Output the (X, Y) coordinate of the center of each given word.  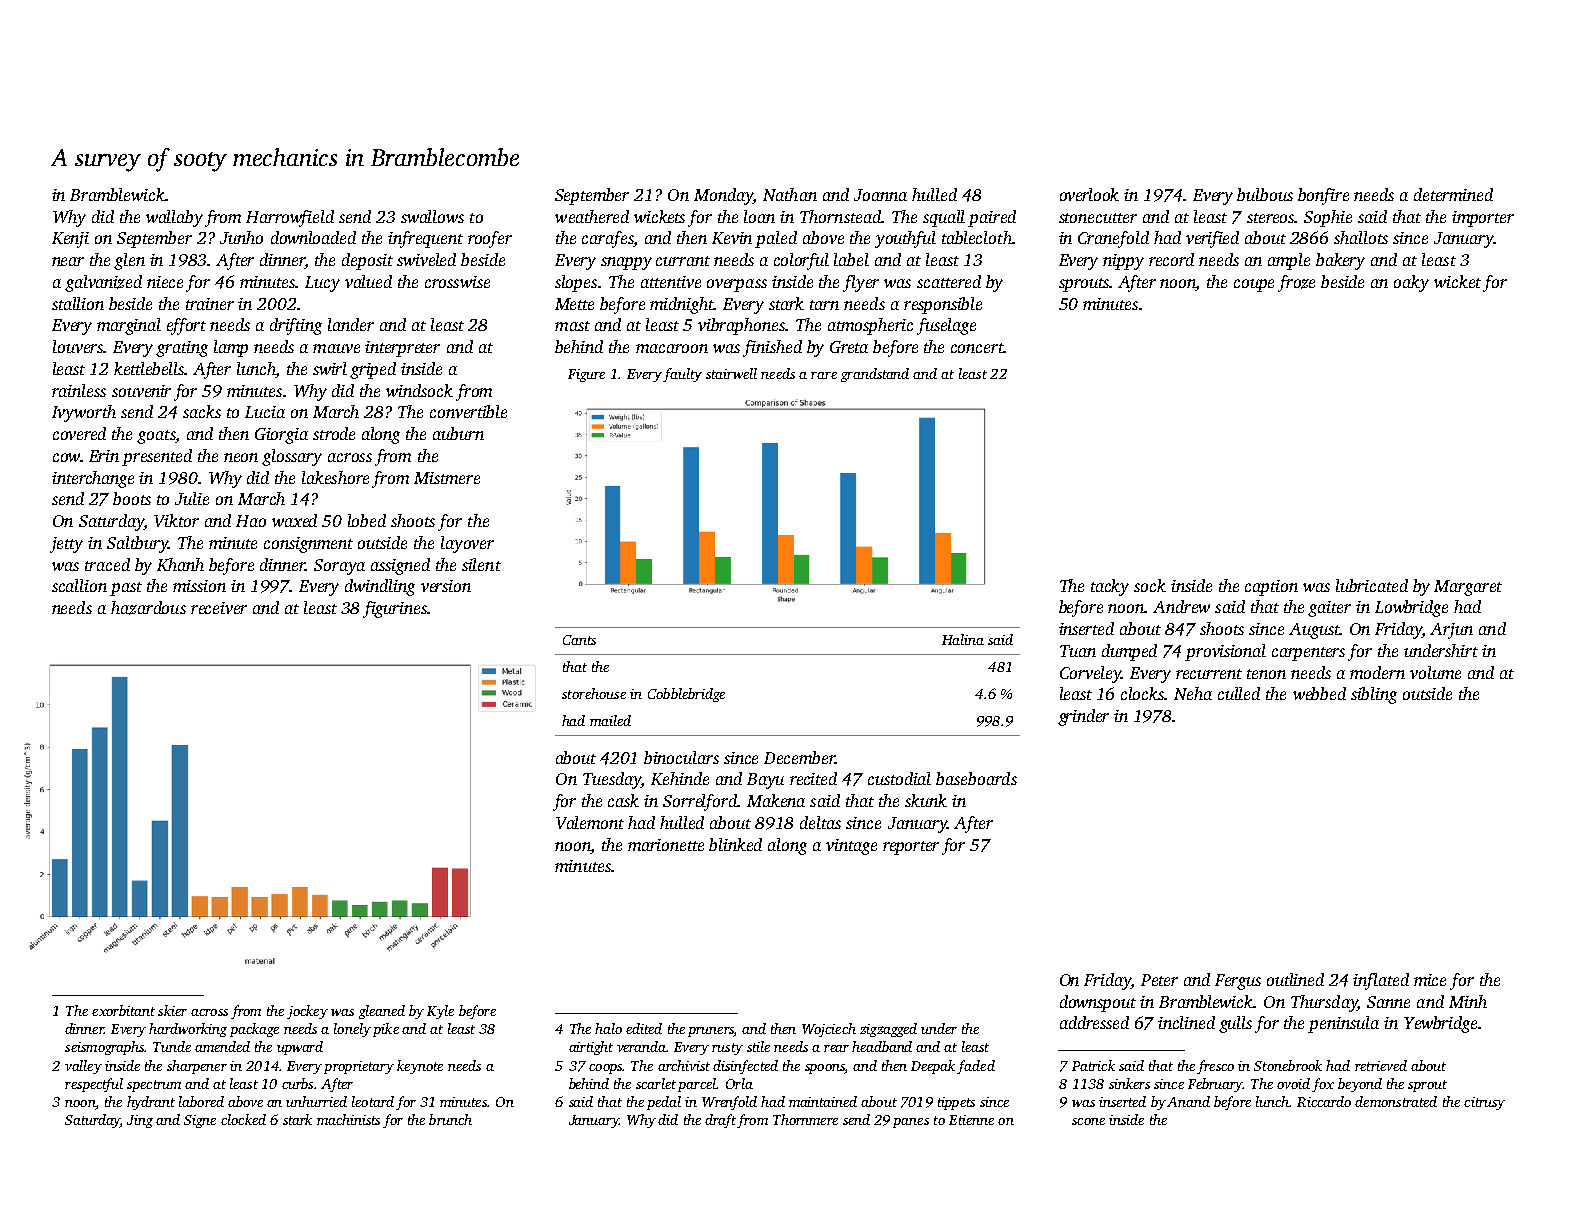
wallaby (174, 218)
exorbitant (123, 1010)
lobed (367, 520)
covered (79, 433)
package (254, 1030)
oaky (1411, 283)
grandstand (875, 375)
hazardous (148, 608)
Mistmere (447, 478)
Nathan (790, 194)
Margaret (1468, 588)
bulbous (1265, 194)
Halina (963, 639)
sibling (1374, 695)
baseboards (976, 778)
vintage (851, 847)
